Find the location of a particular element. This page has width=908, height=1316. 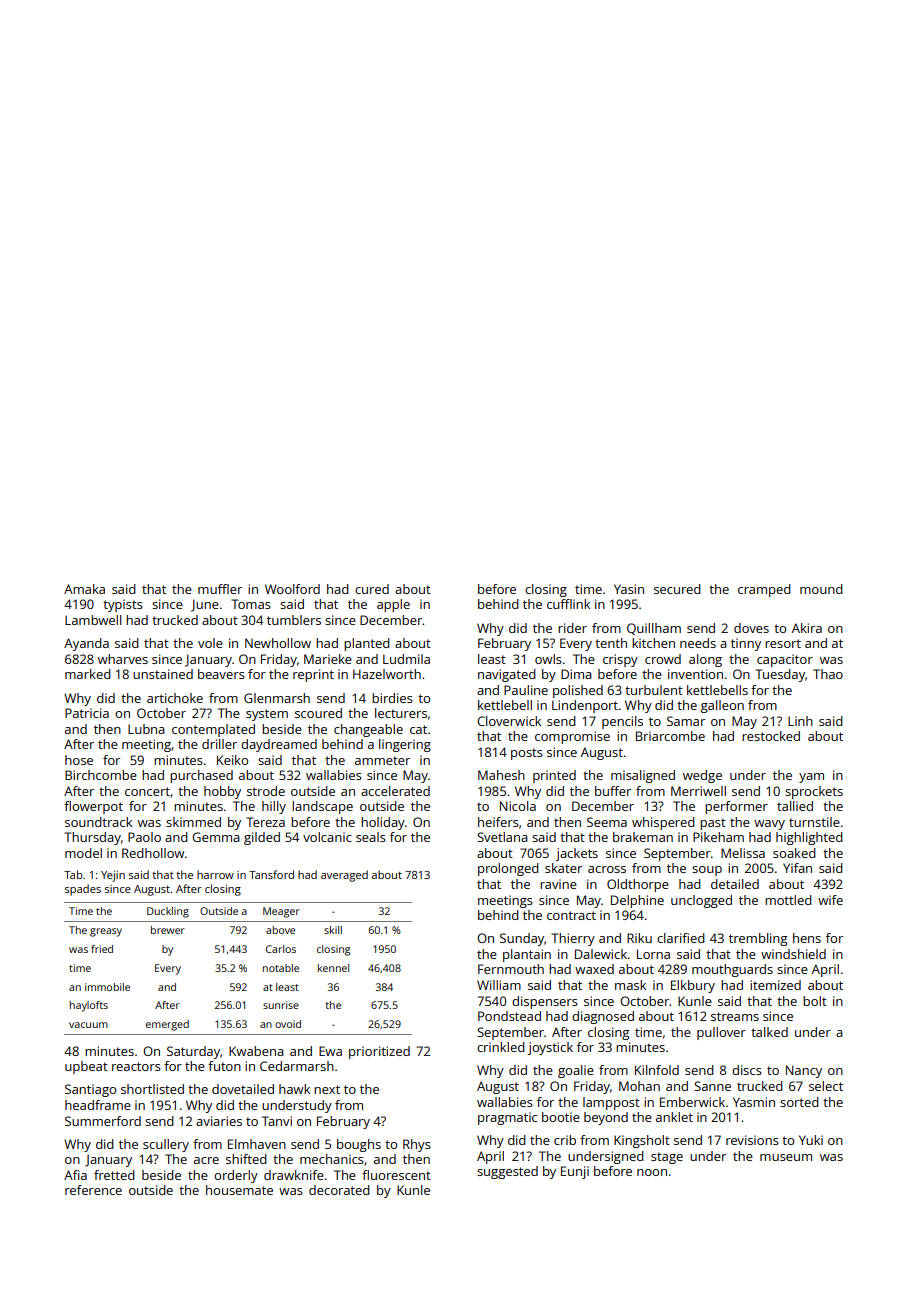

pullover is located at coordinates (721, 1033).
